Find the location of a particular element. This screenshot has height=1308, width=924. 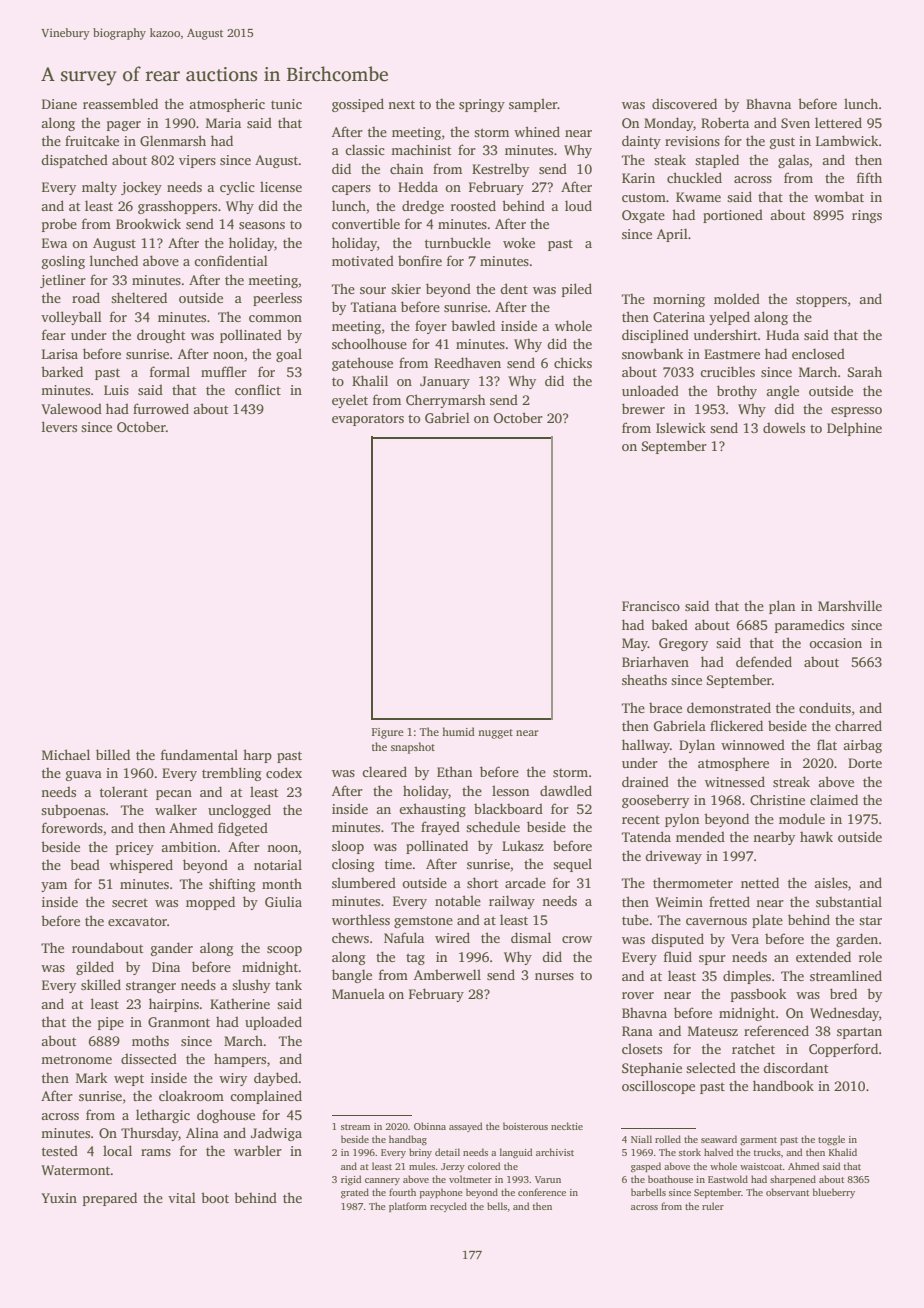

bonfire is located at coordinates (420, 260).
